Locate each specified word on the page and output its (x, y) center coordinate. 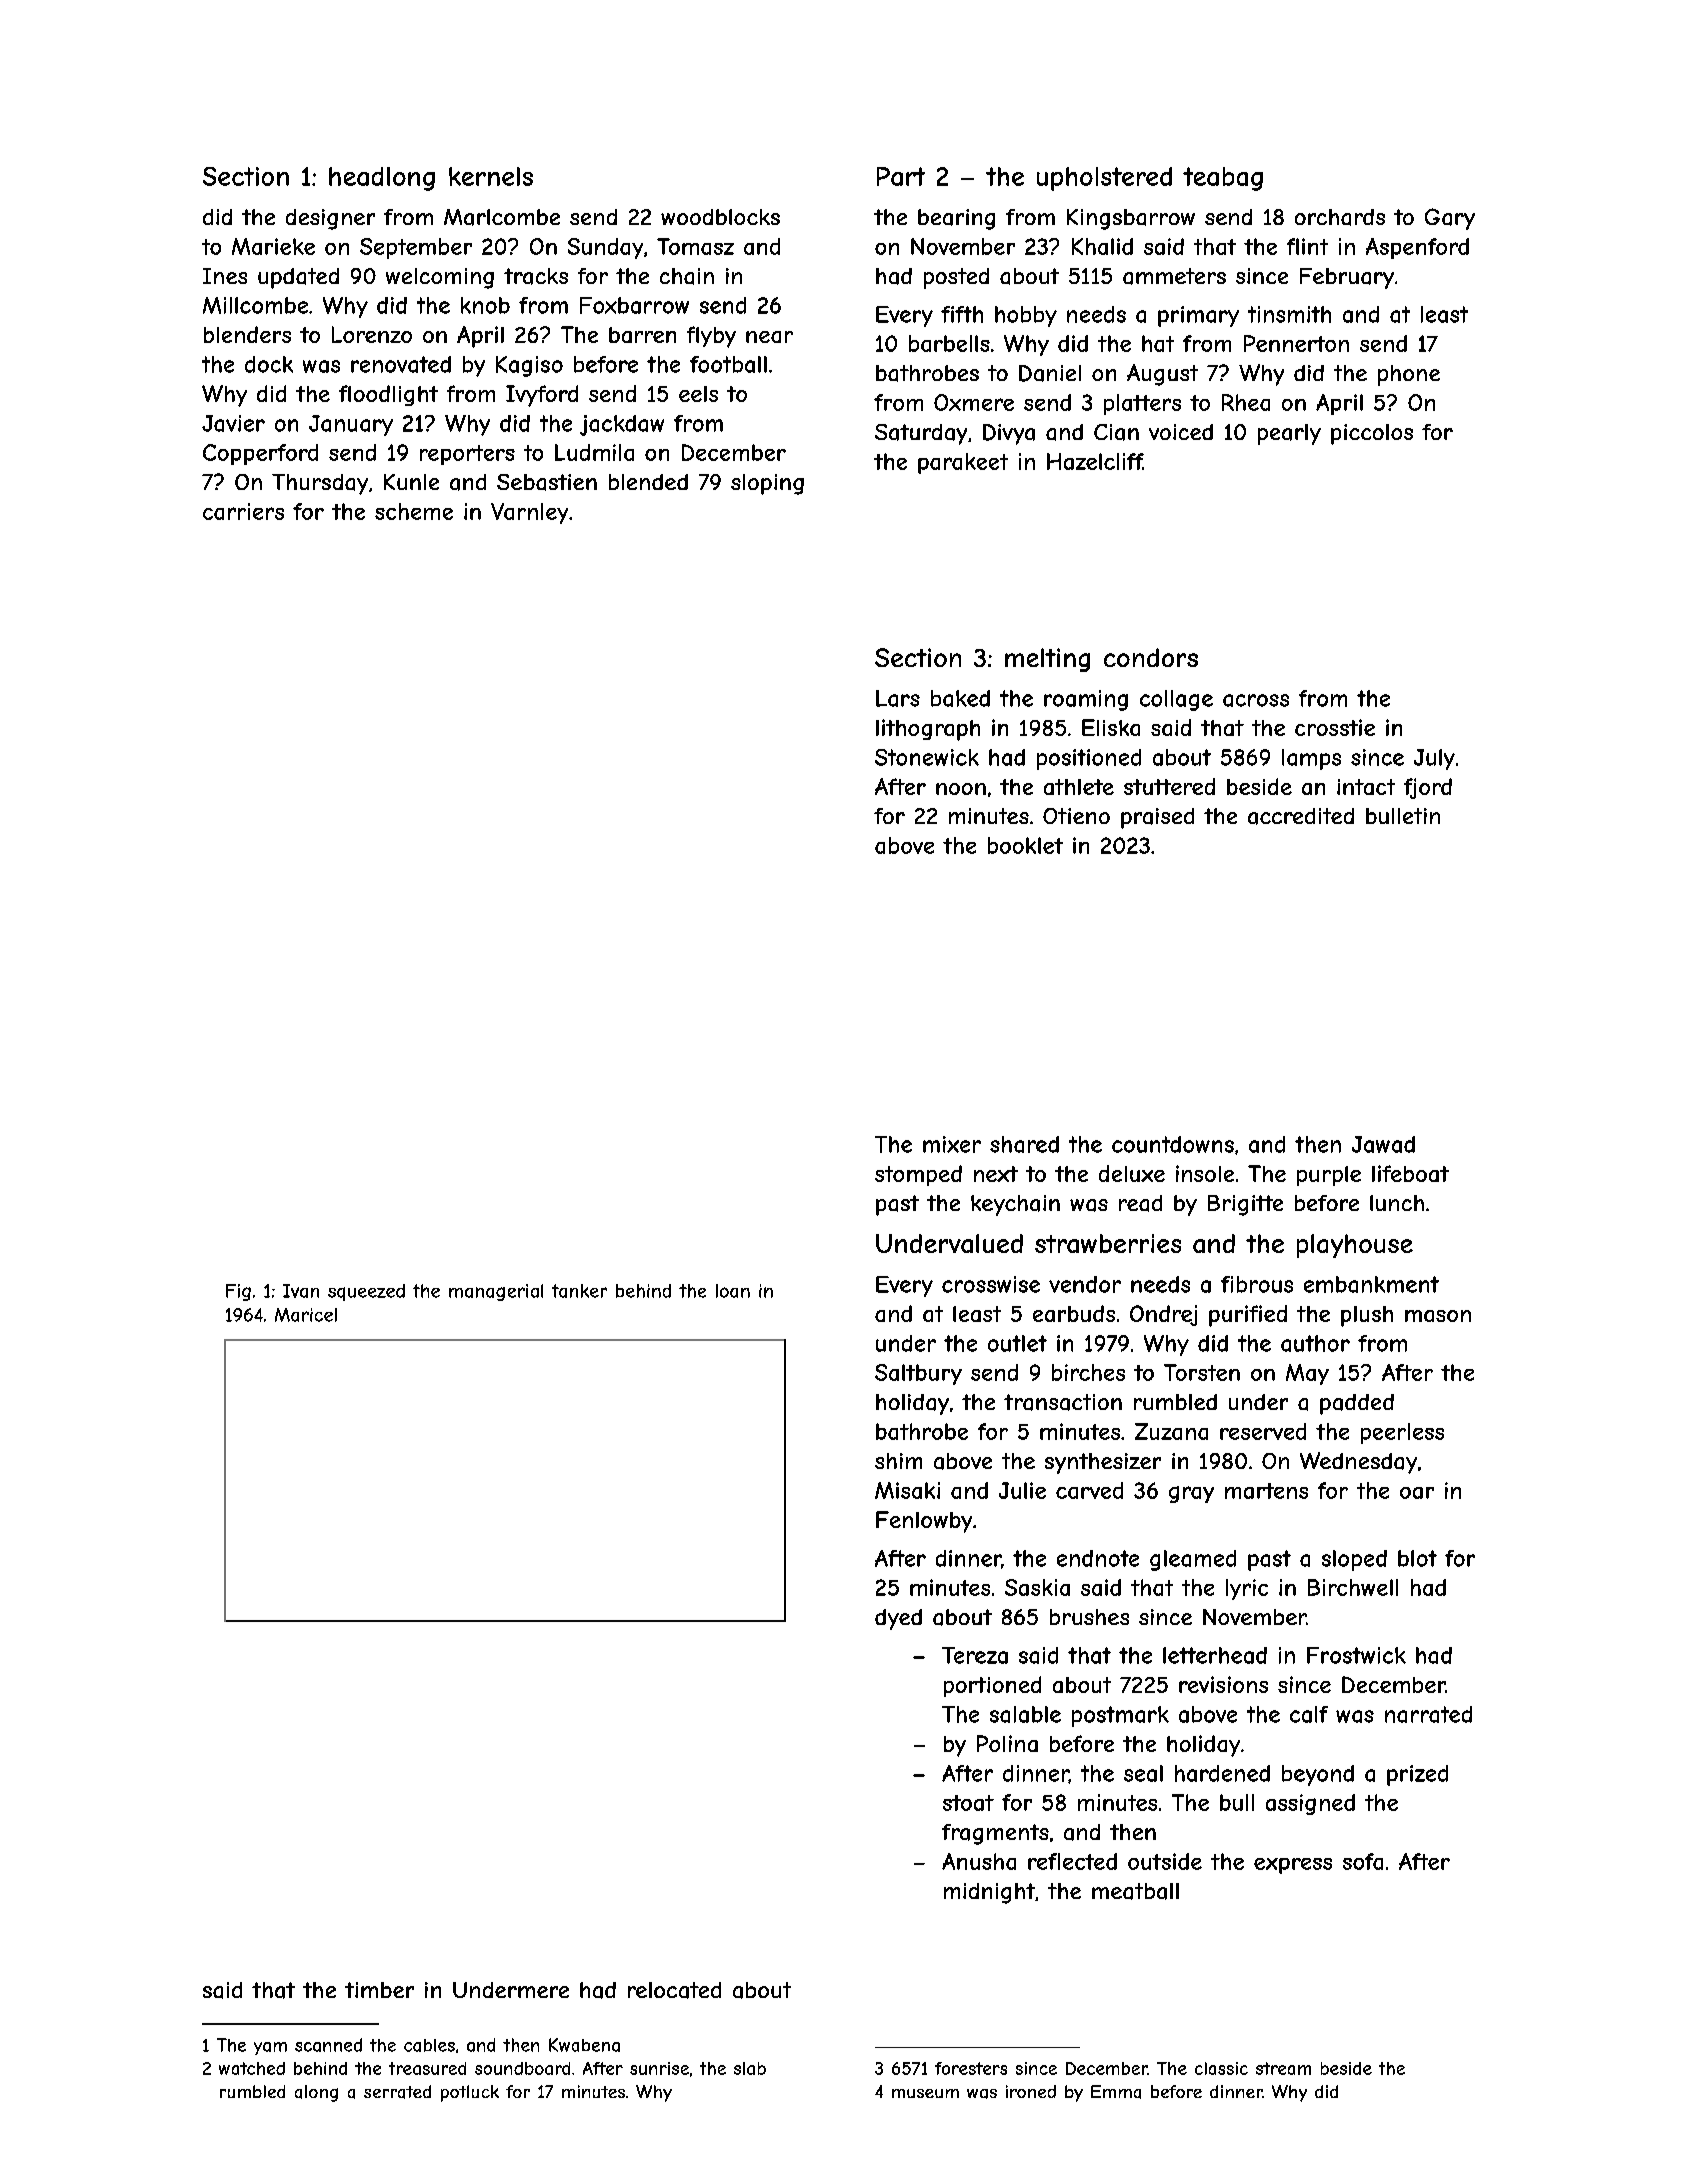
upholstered (1104, 179)
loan (733, 1291)
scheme (414, 511)
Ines (225, 276)
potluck (470, 2093)
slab (750, 2068)
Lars (898, 698)
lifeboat (1410, 1173)
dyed (898, 1619)
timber (379, 1990)
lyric (1247, 1589)
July (1434, 759)
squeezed (366, 1292)
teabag (1223, 179)
